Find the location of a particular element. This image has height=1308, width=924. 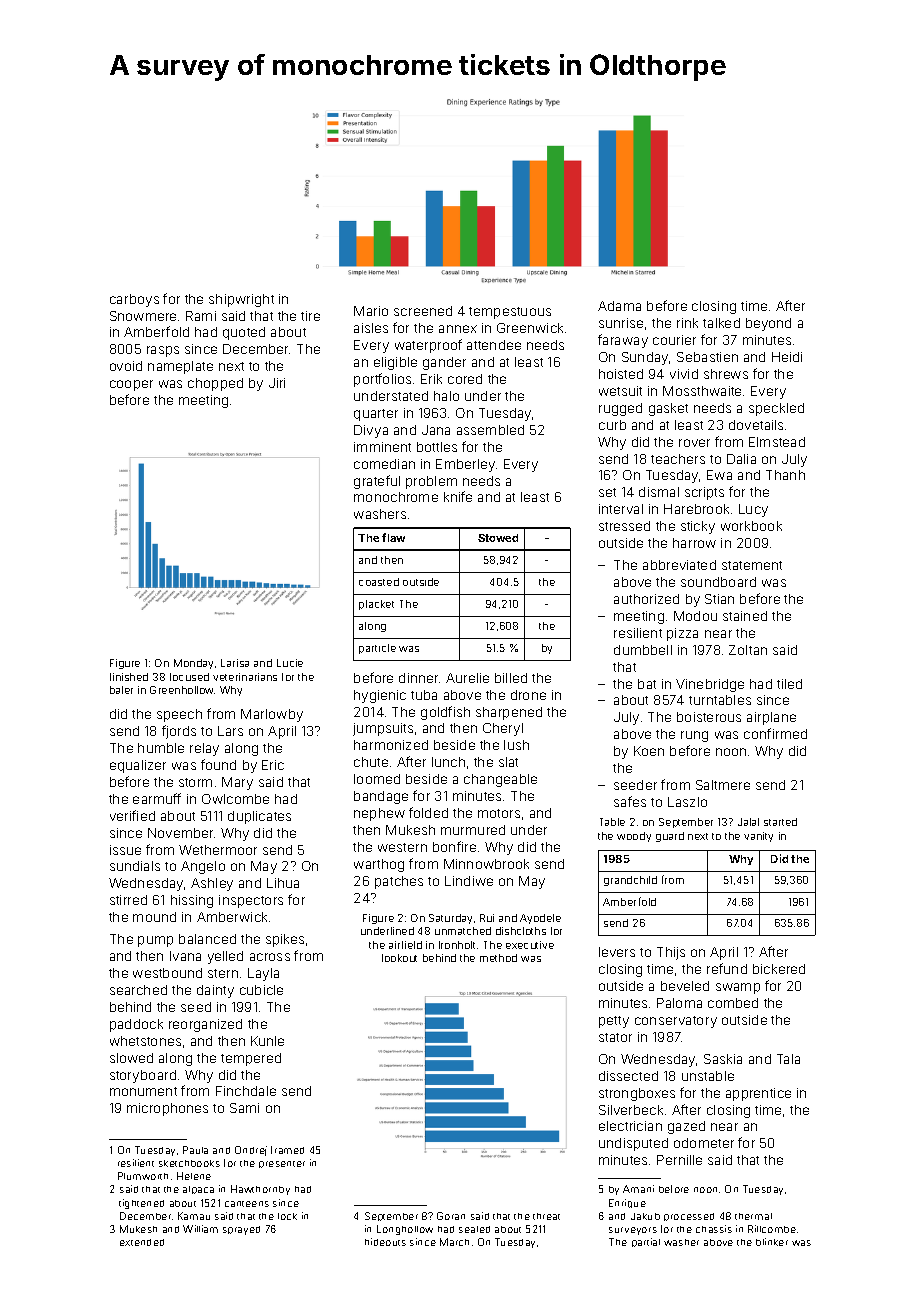

carboys is located at coordinates (134, 300).
